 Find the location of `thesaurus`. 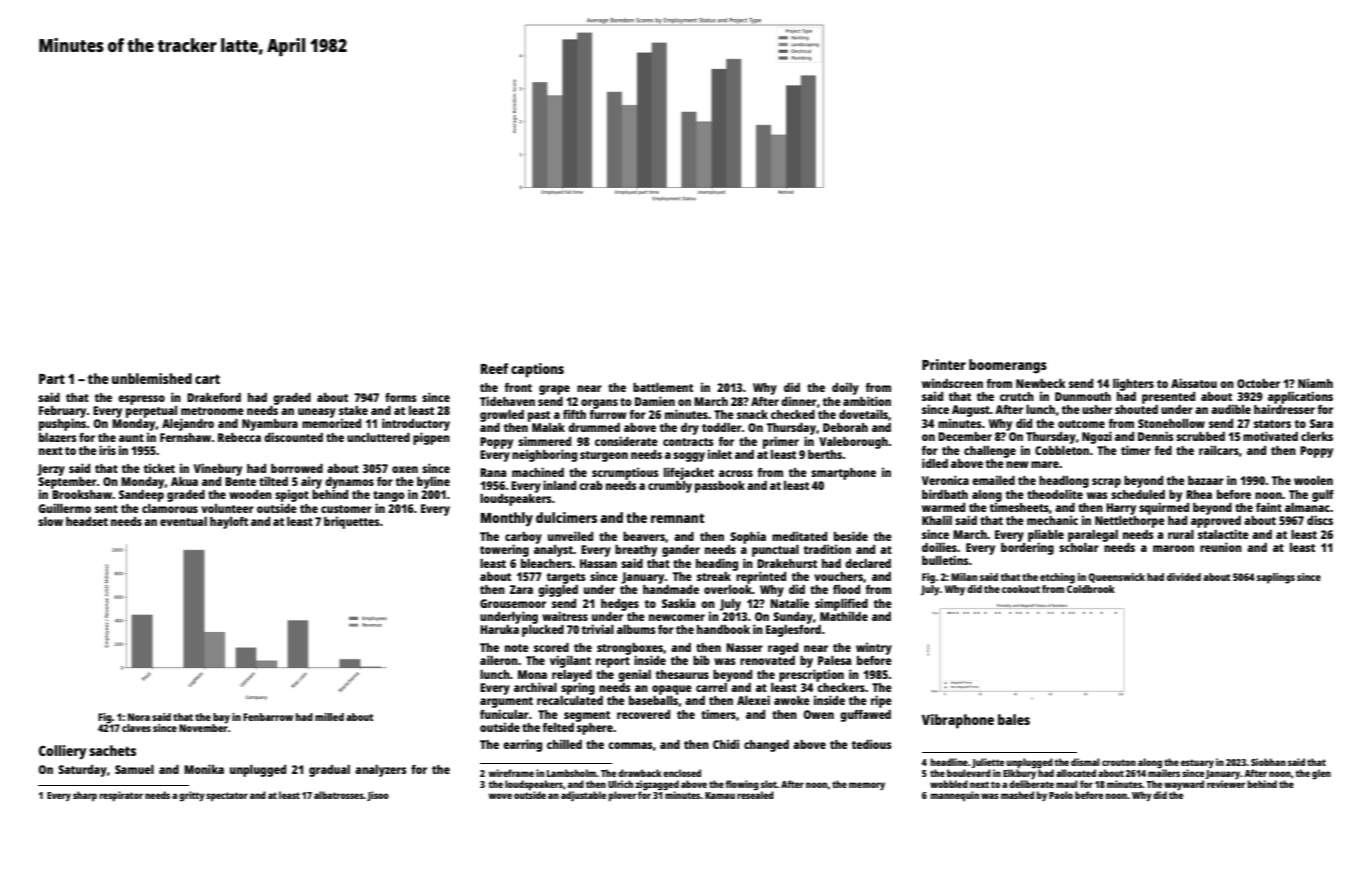

thesaurus is located at coordinates (682, 674).
